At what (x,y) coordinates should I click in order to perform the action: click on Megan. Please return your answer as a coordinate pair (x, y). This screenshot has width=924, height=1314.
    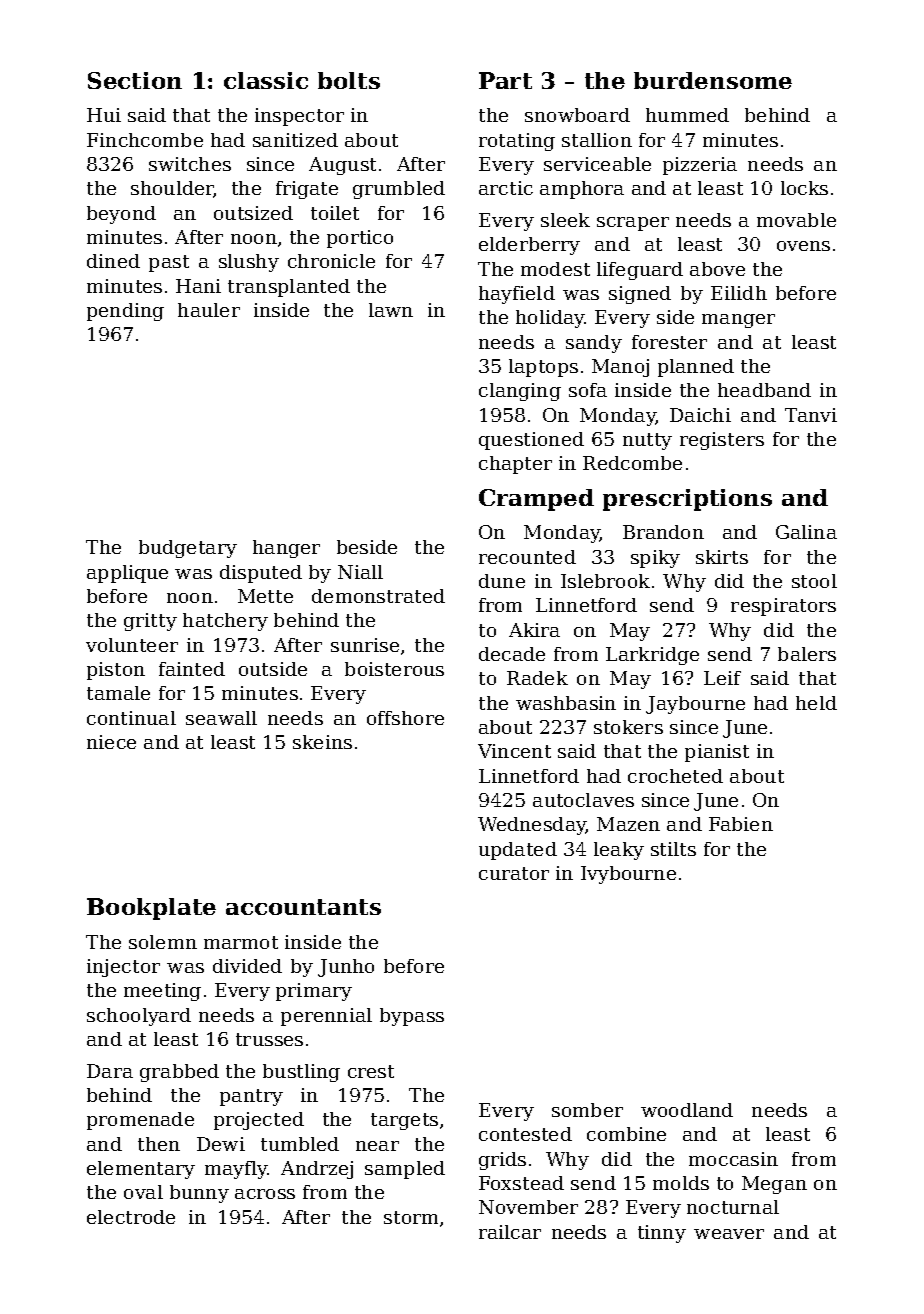
    Looking at the image, I should click on (774, 1185).
